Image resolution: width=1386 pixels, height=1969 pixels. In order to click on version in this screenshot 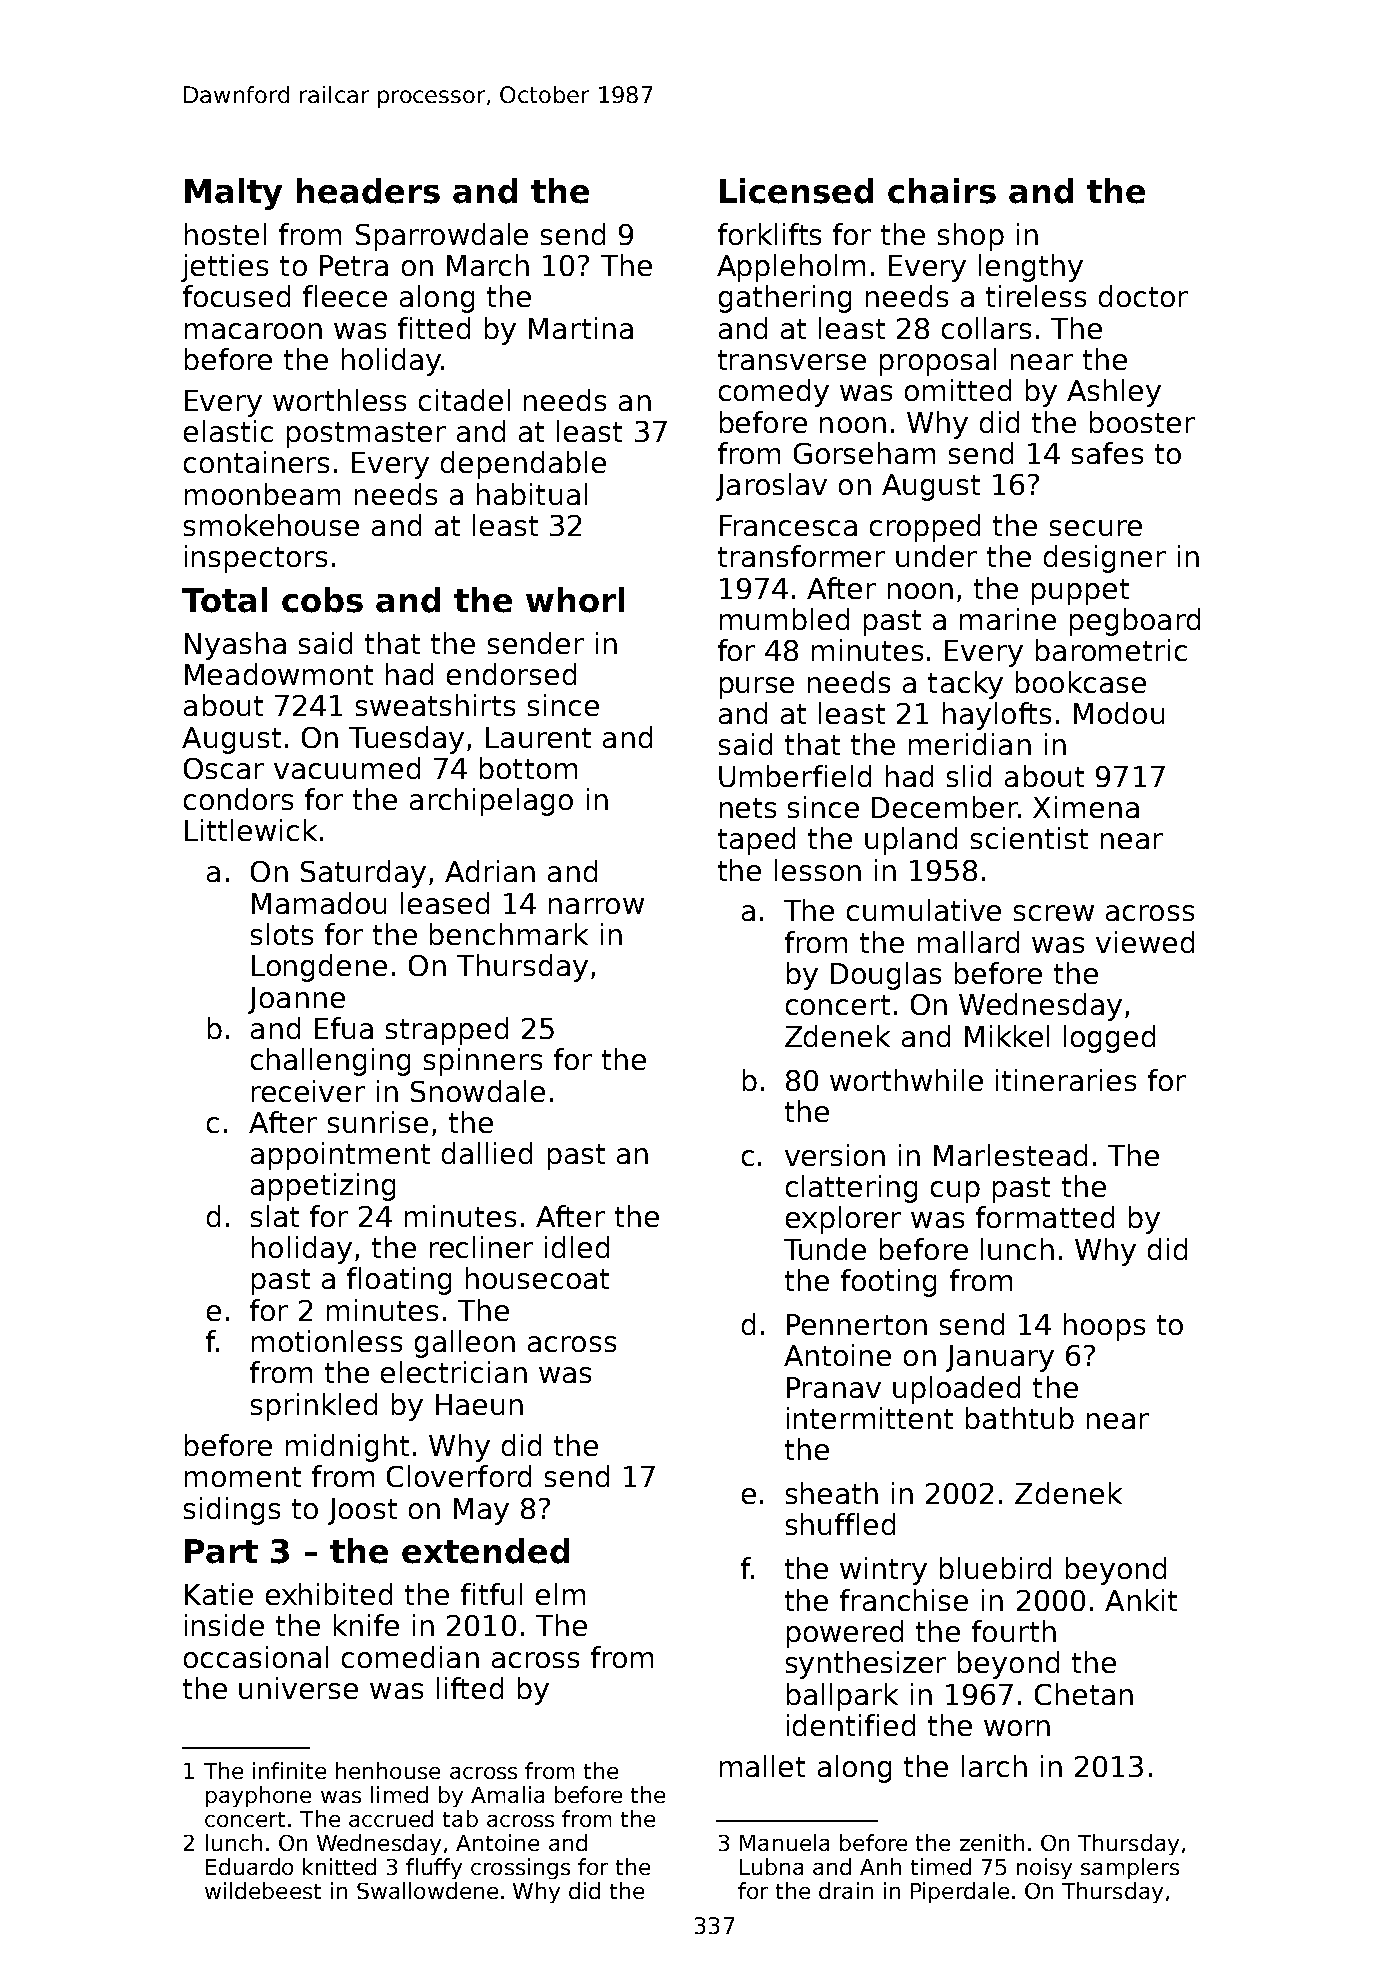, I will do `click(835, 1155)`.
